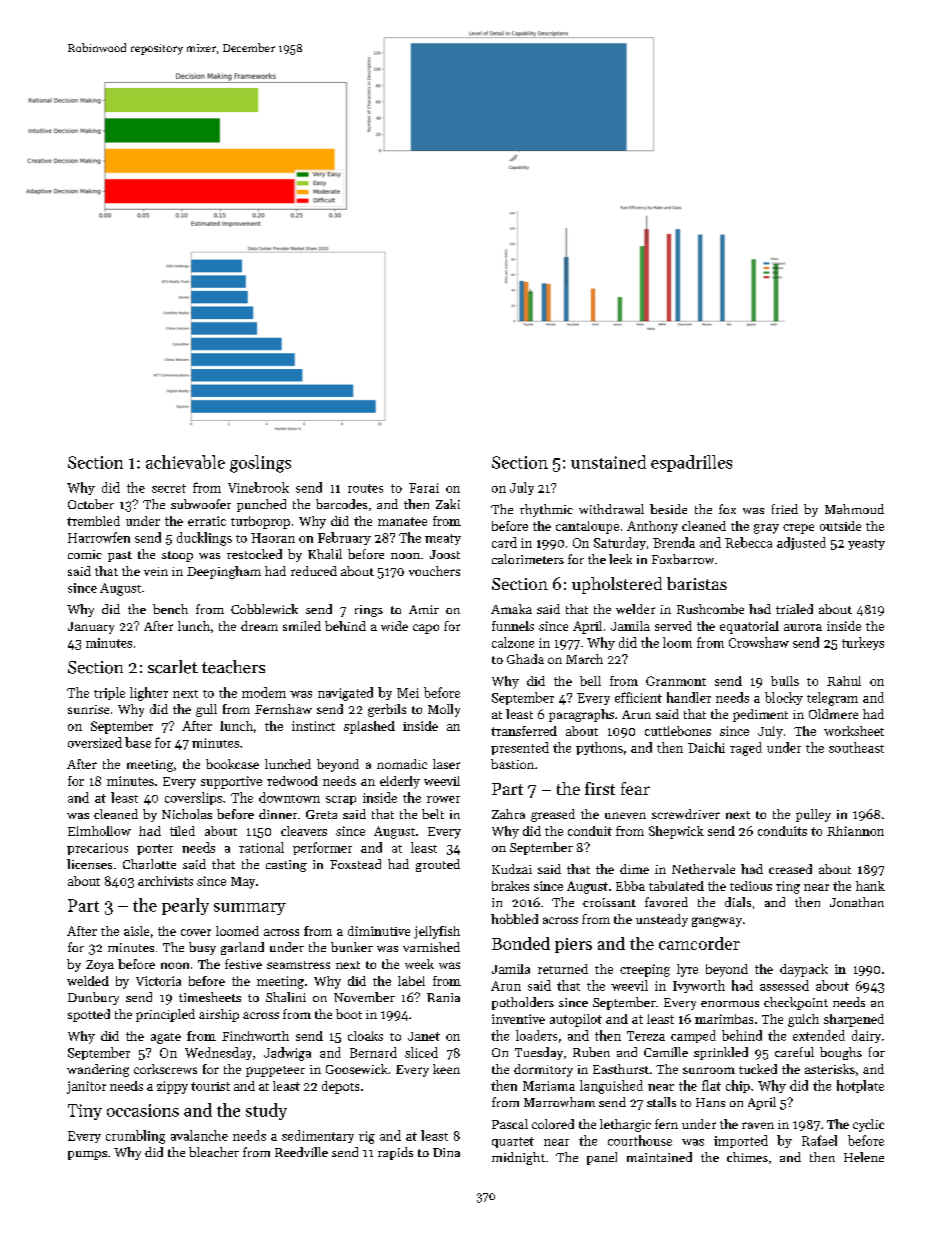 The height and width of the screenshot is (1233, 952). I want to click on rhythmic, so click(546, 510).
